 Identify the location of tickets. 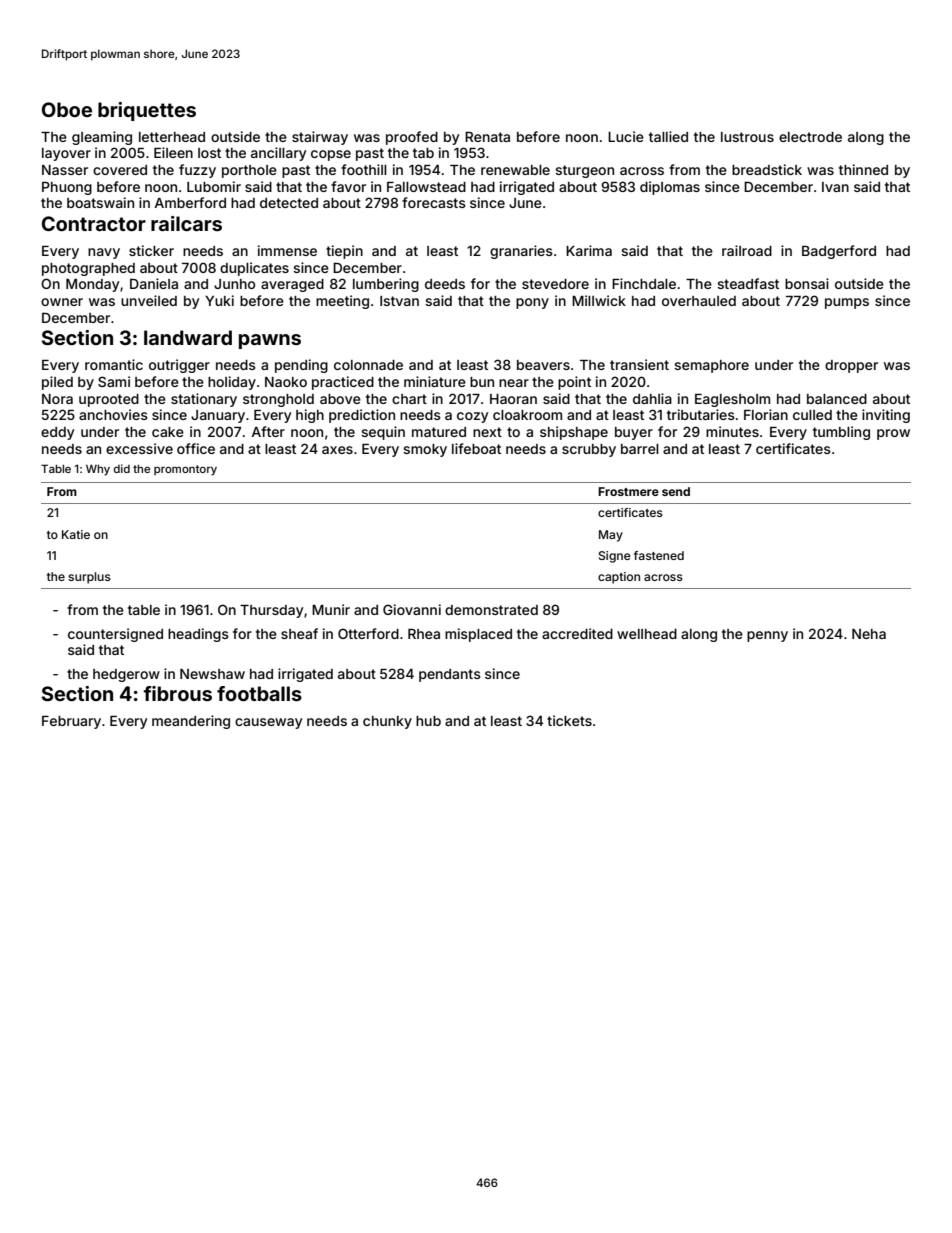
(569, 720).
